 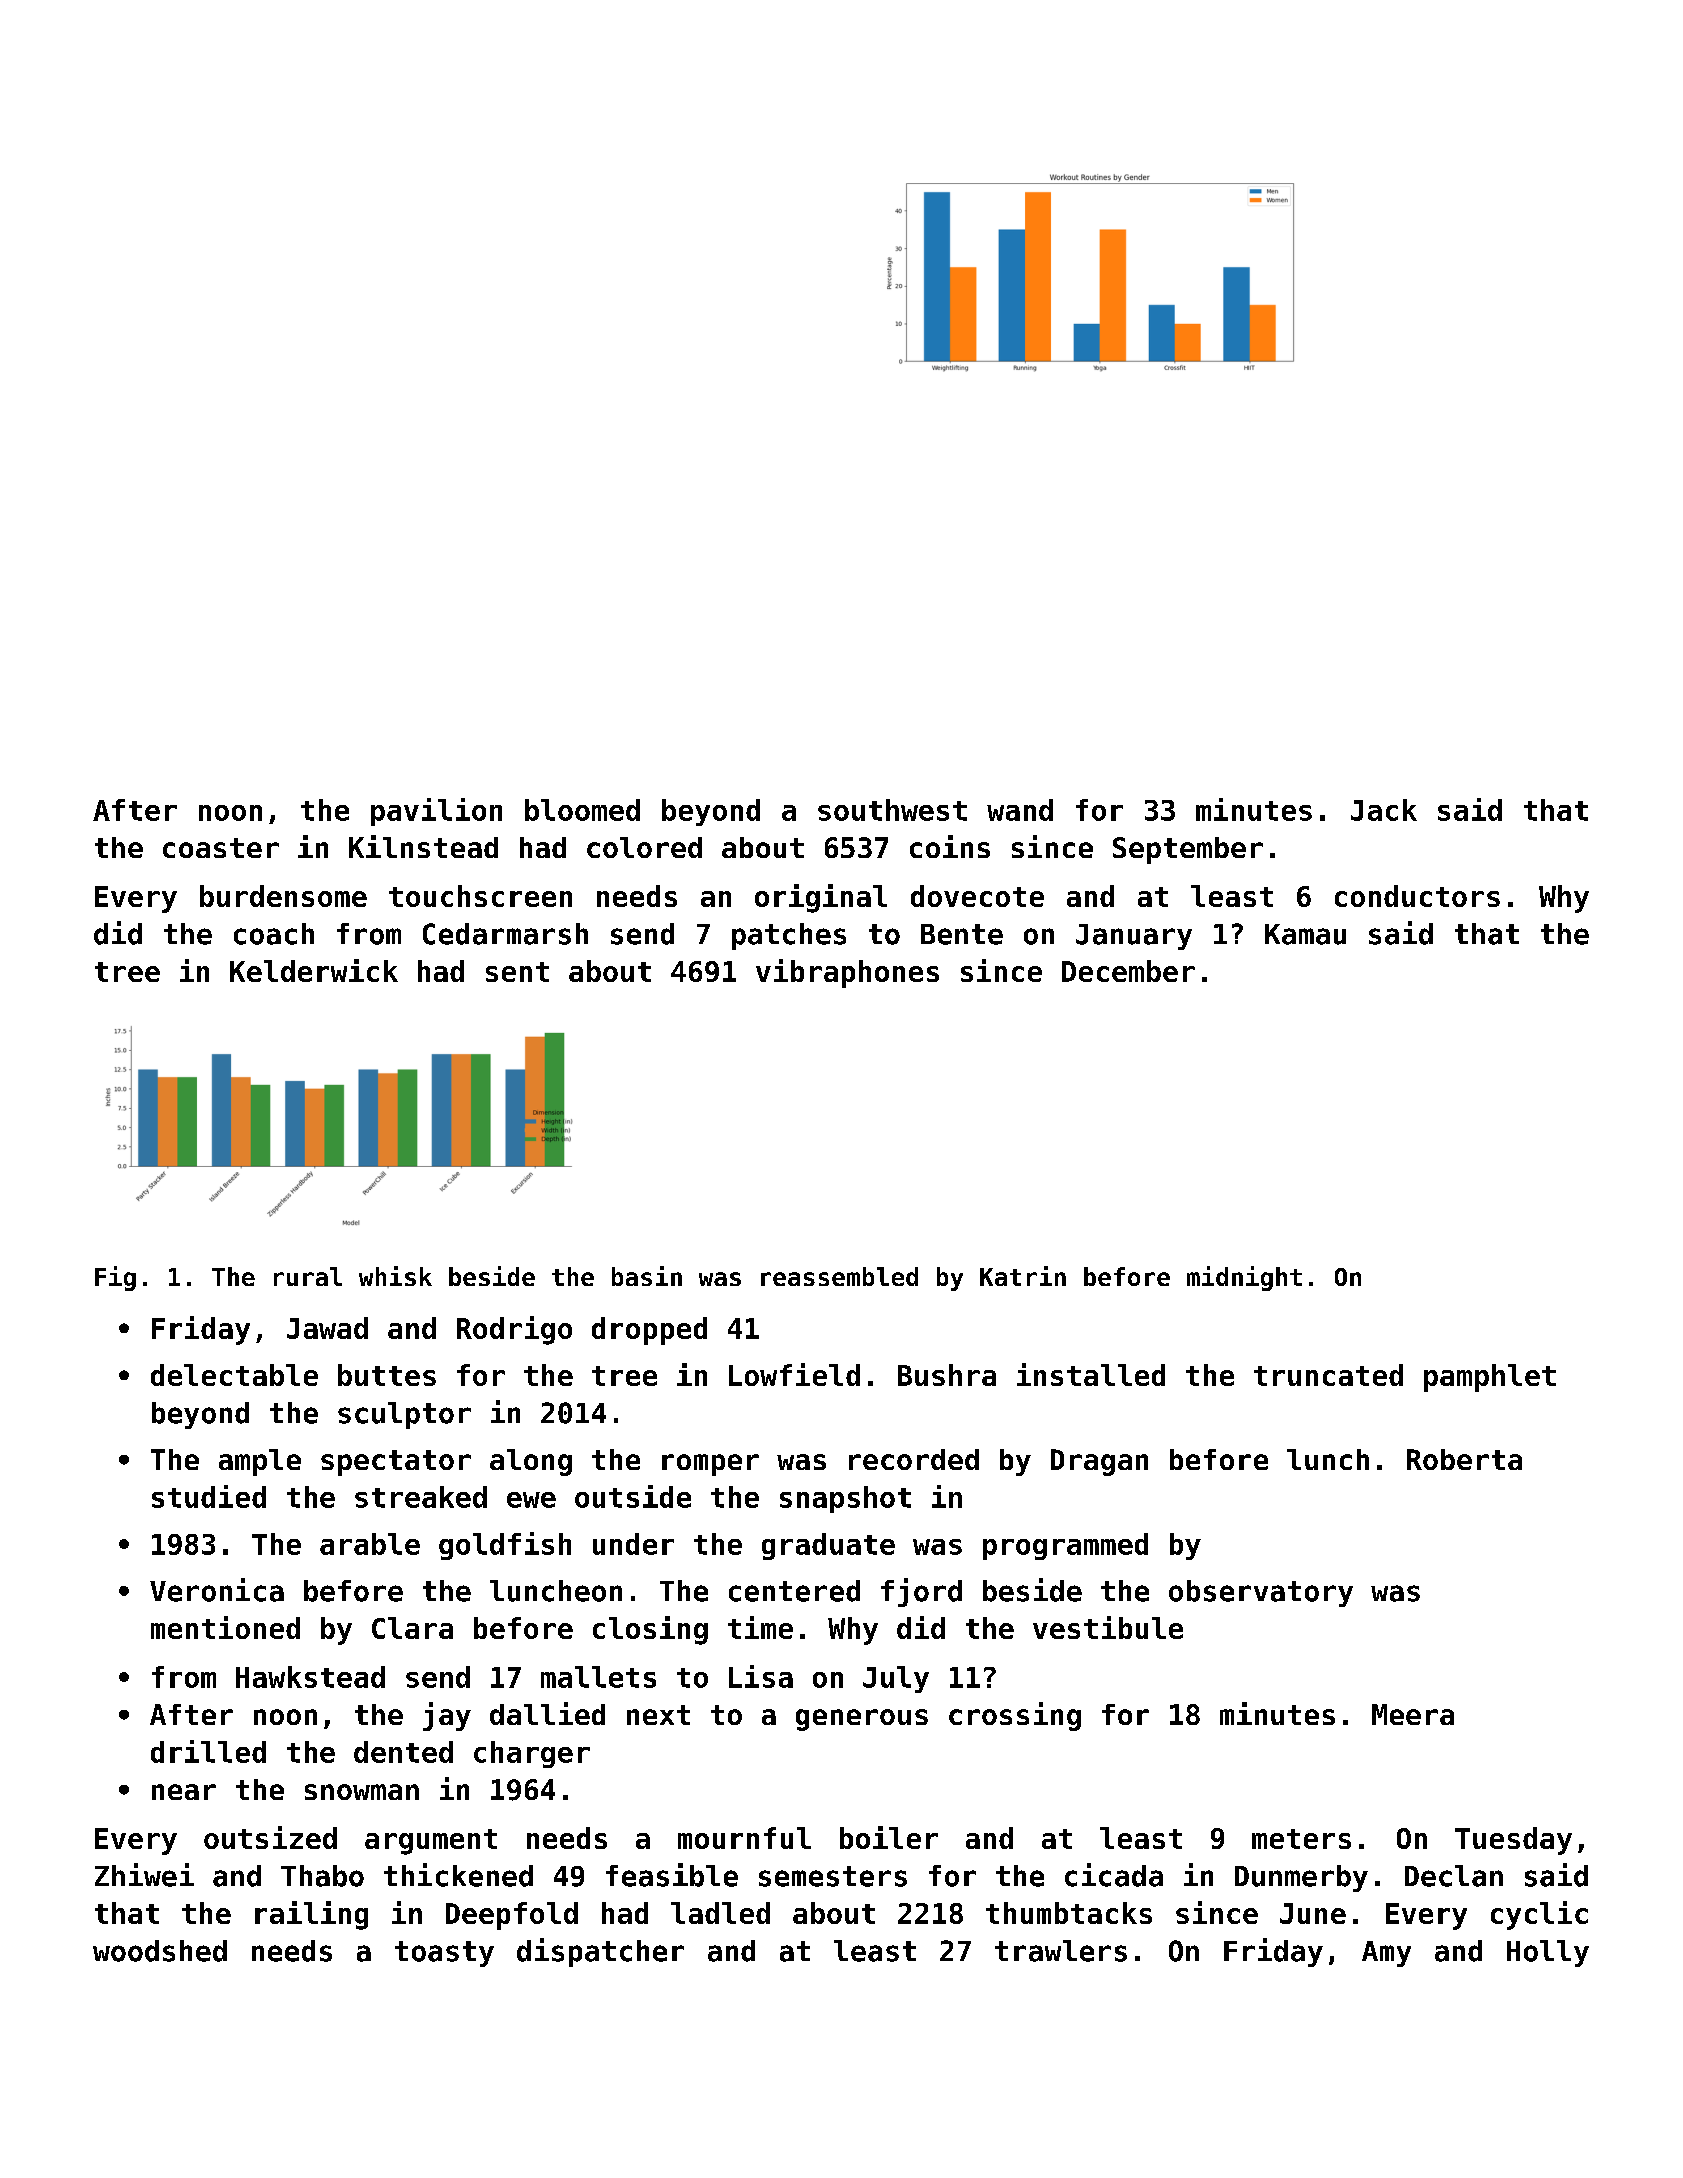 What do you see at coordinates (144, 1875) in the screenshot?
I see `Zhiwei` at bounding box center [144, 1875].
